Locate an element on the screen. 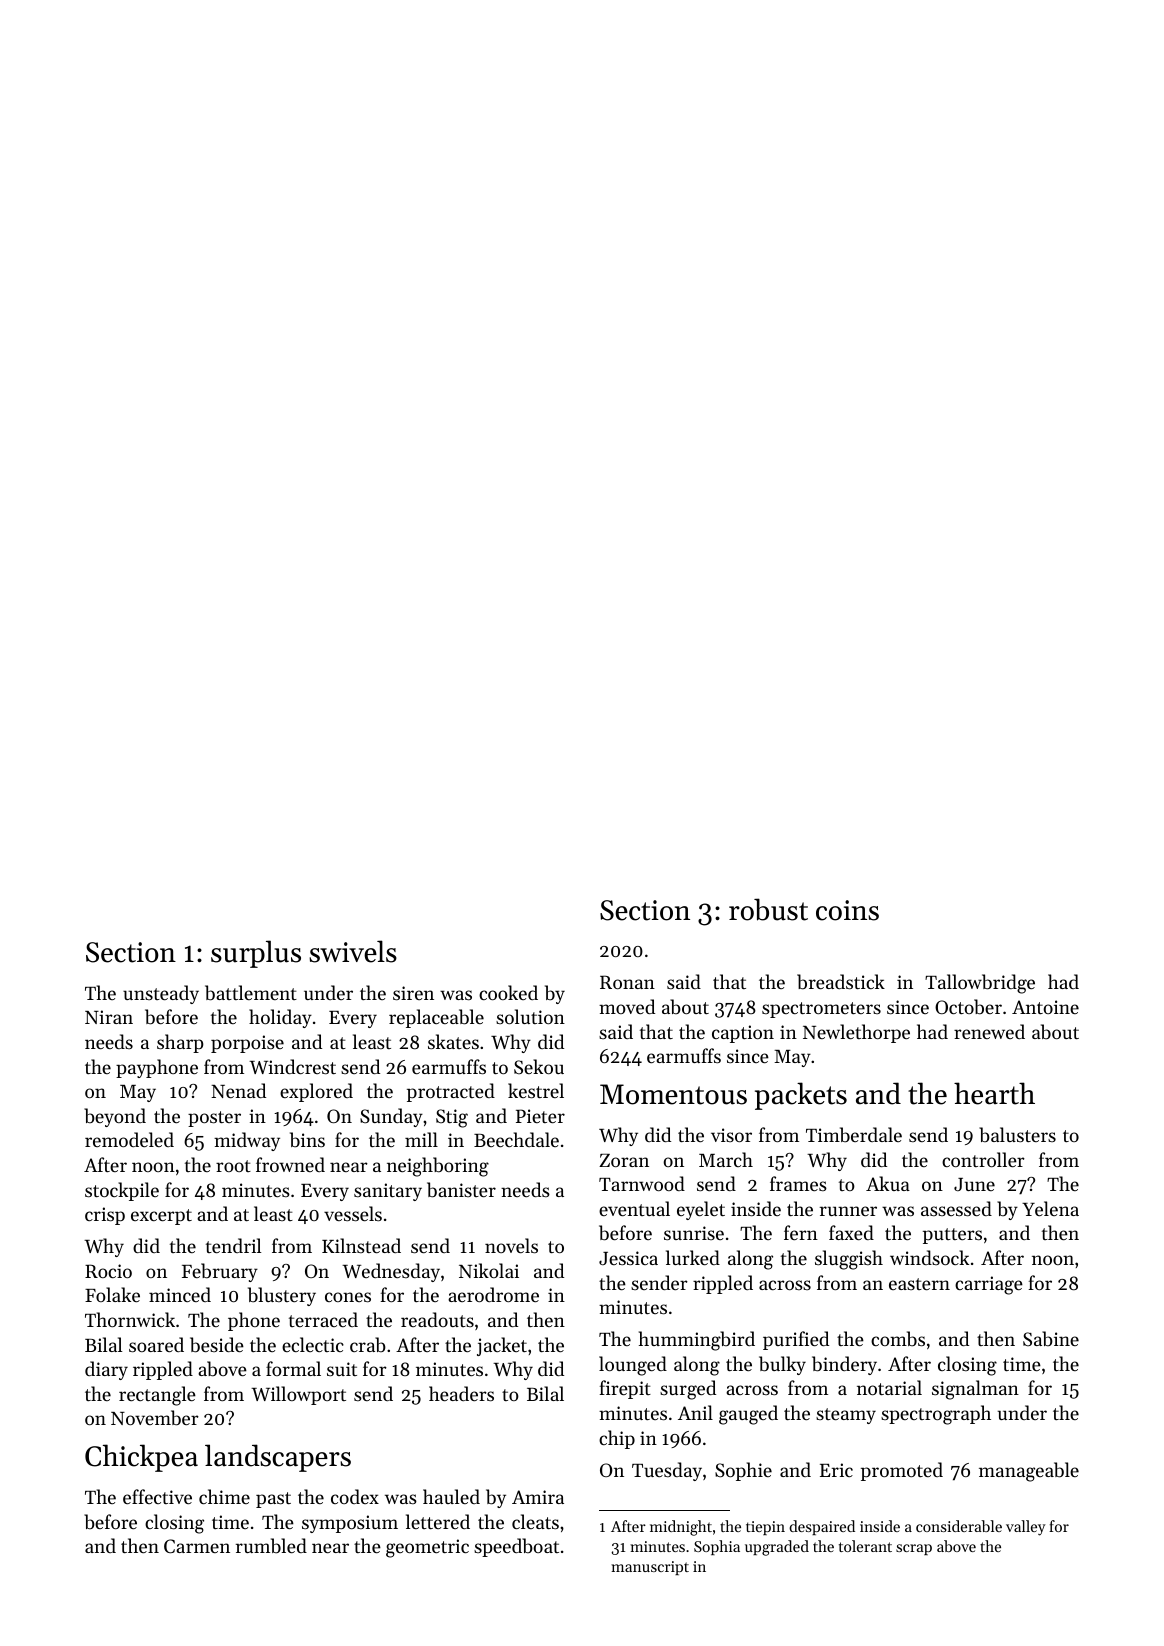 The image size is (1164, 1646). Tallowbridge is located at coordinates (980, 984).
